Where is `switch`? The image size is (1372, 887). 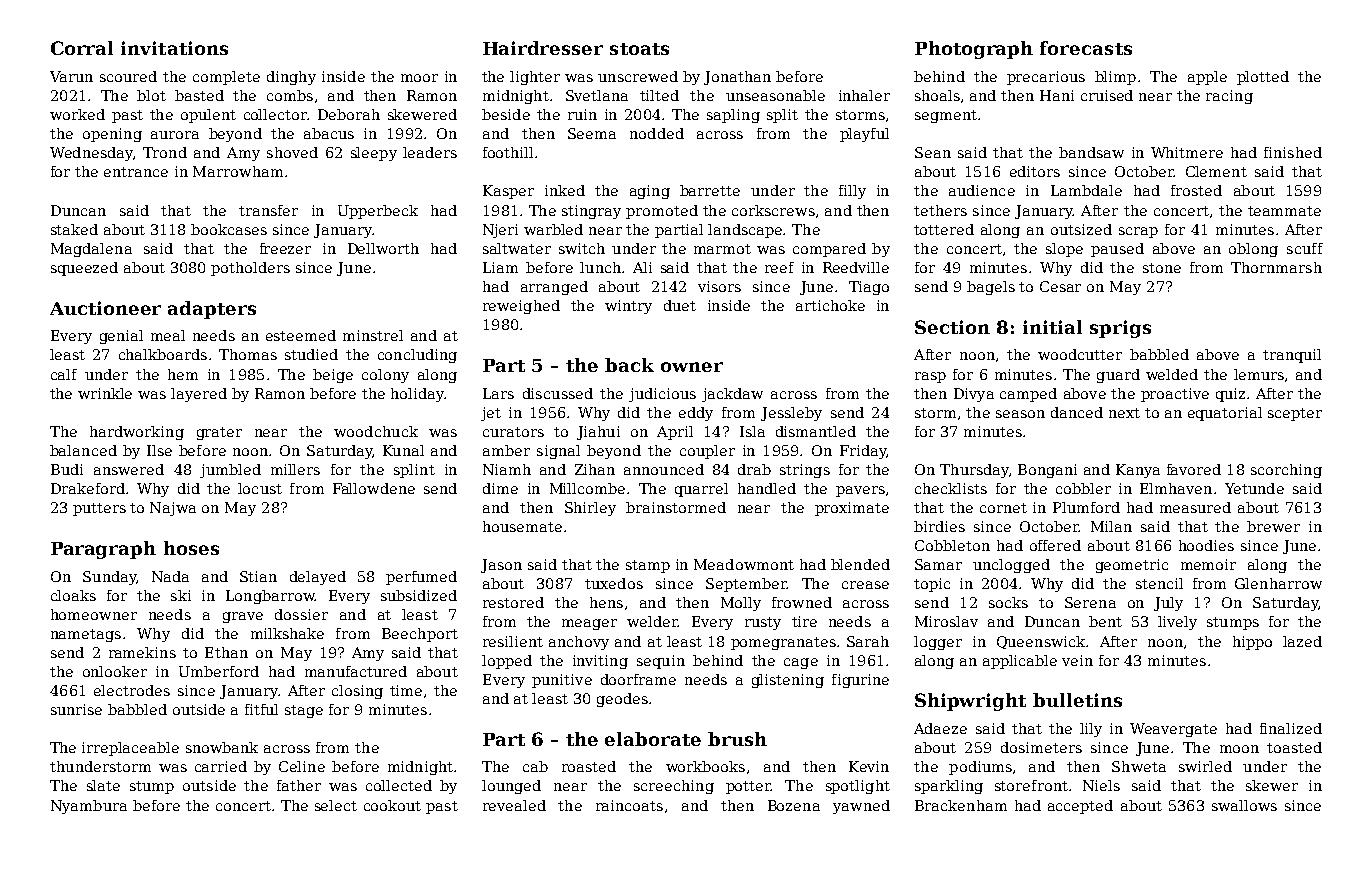
switch is located at coordinates (582, 248).
